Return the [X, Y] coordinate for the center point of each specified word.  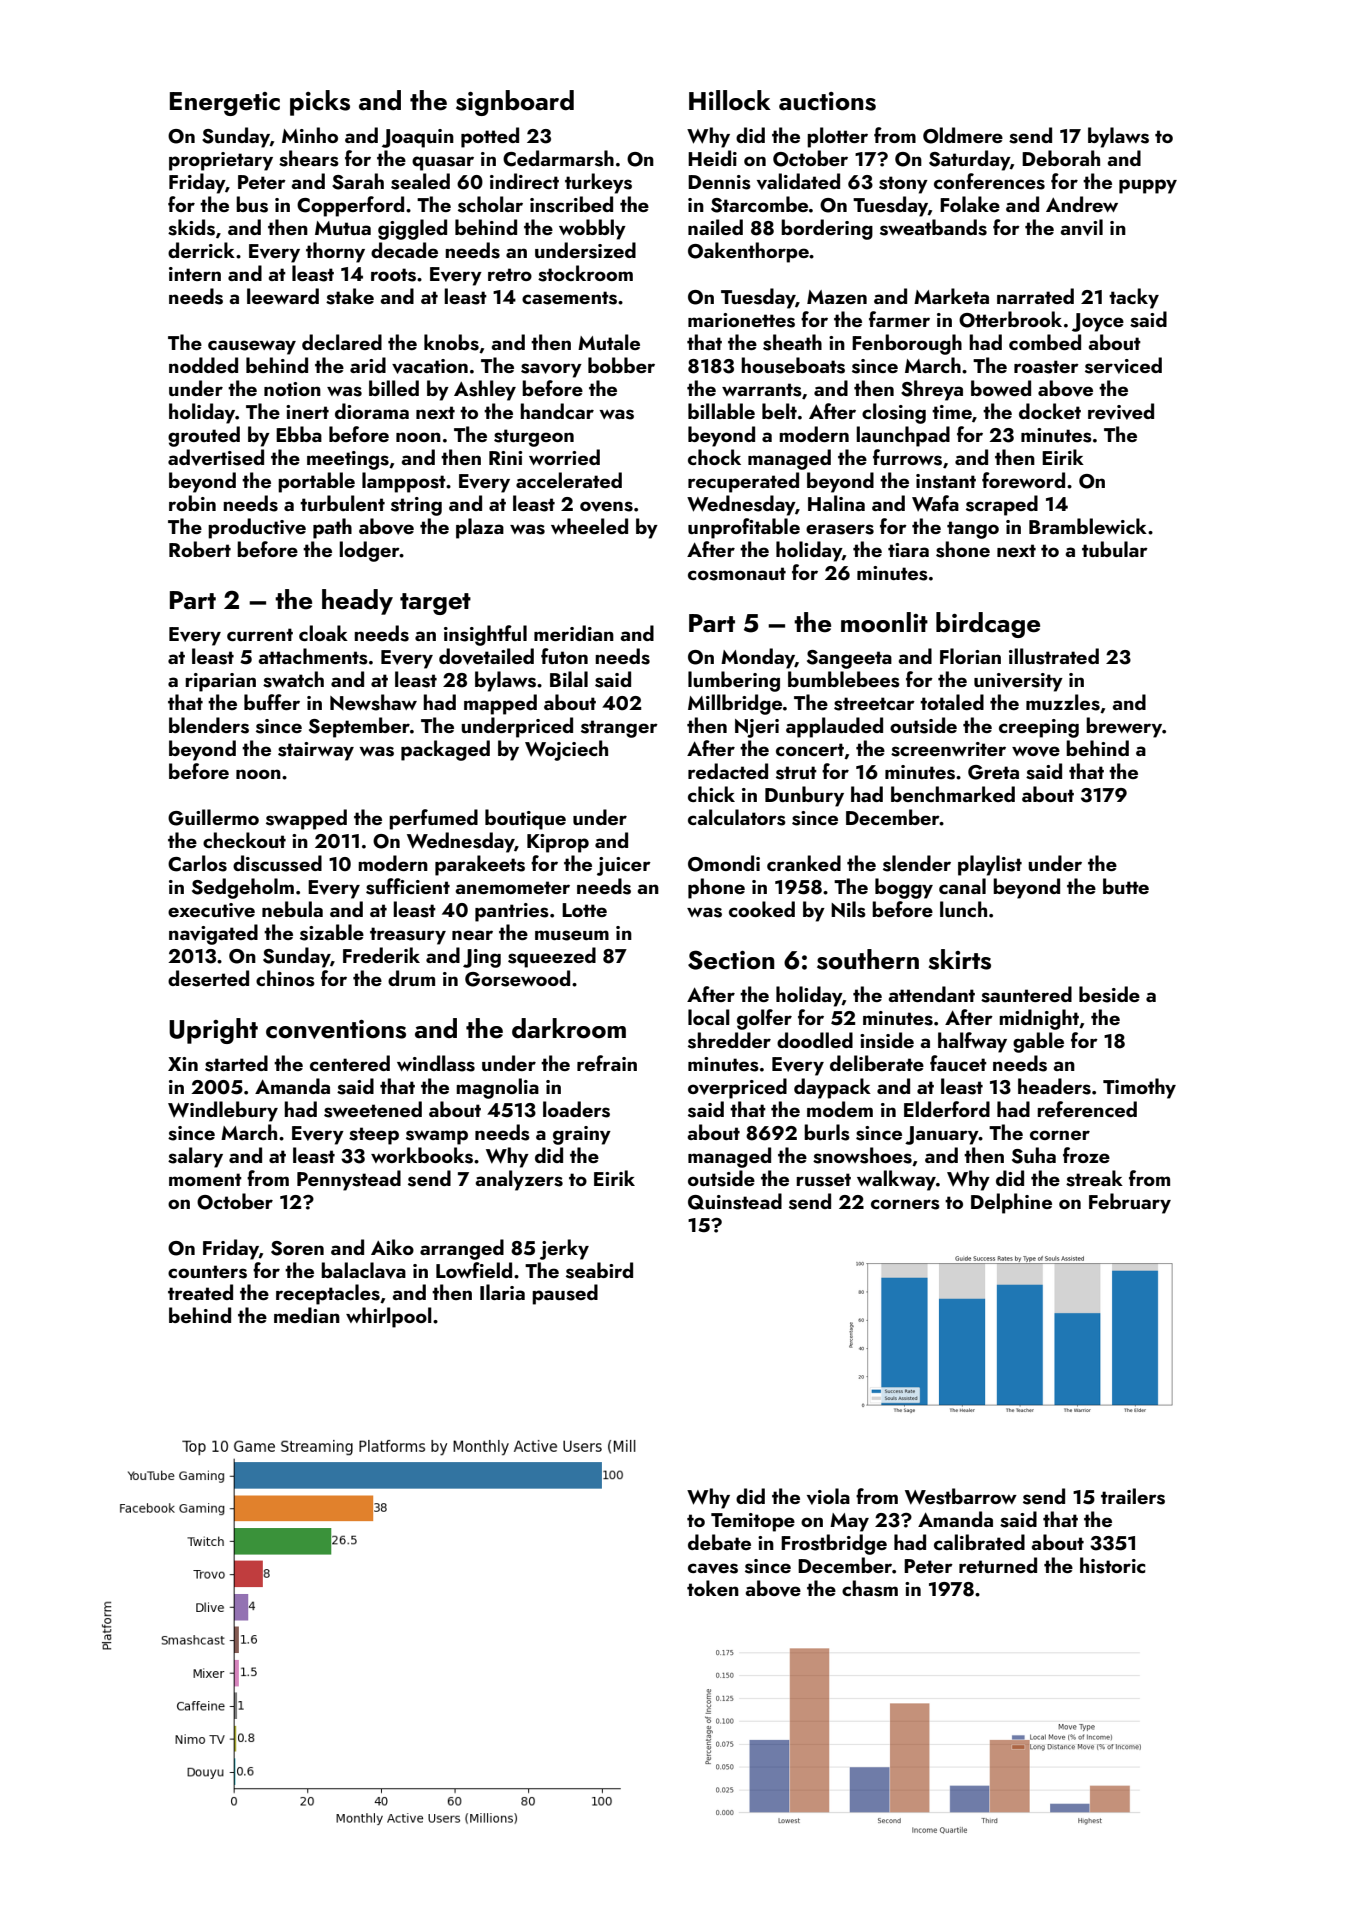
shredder [729, 1040]
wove [1036, 751]
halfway [972, 1042]
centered [350, 1063]
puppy [1148, 186]
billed [394, 388]
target [435, 604]
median [307, 1315]
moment [205, 1179]
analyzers [519, 1180]
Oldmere [963, 135]
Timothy [1139, 1088]
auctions [827, 101]
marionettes [741, 320]
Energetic [225, 104]
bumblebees [844, 679]
